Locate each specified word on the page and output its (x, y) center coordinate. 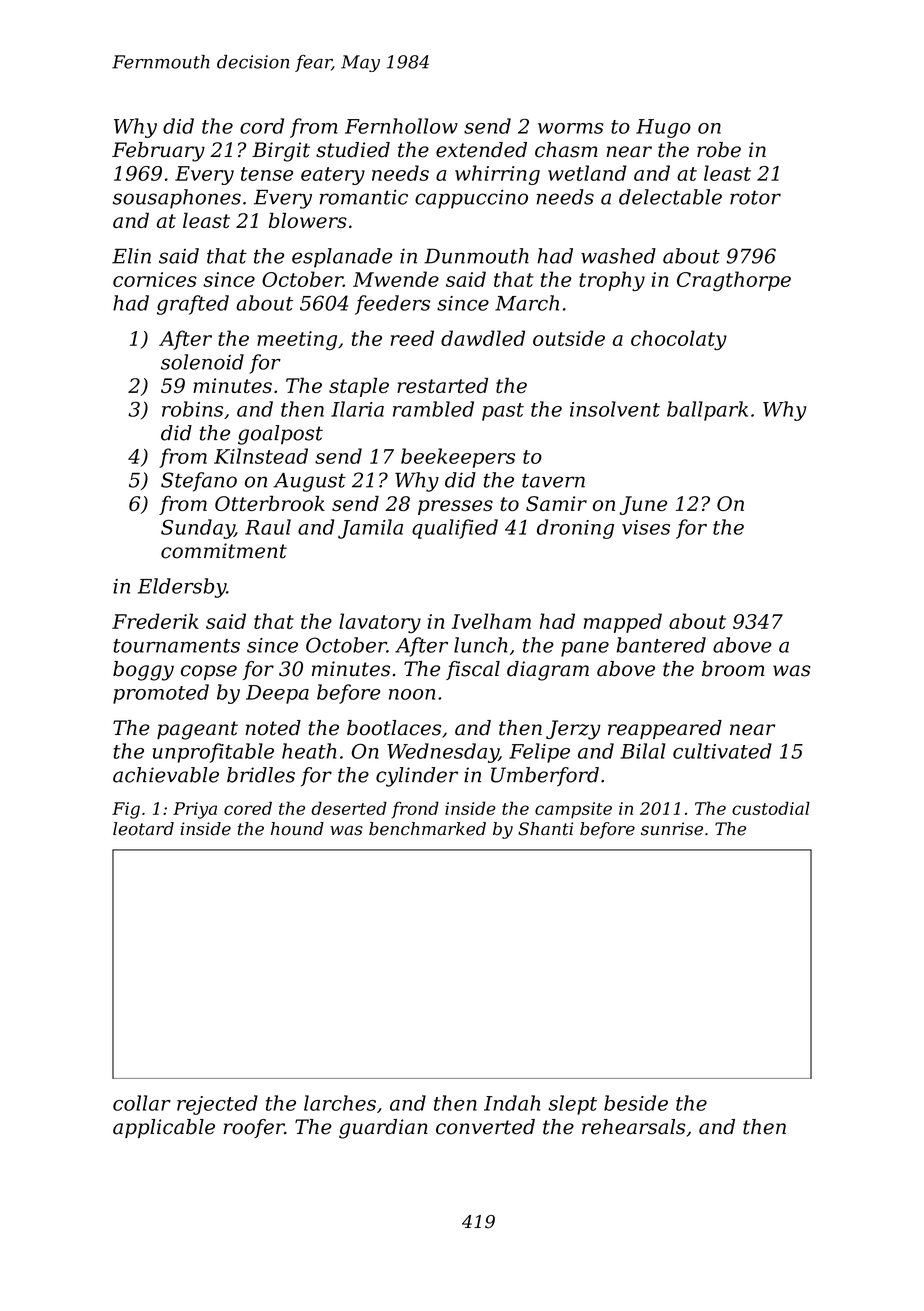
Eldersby (182, 588)
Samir (556, 503)
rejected (217, 1105)
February (158, 152)
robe (719, 150)
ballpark (707, 411)
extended (481, 150)
